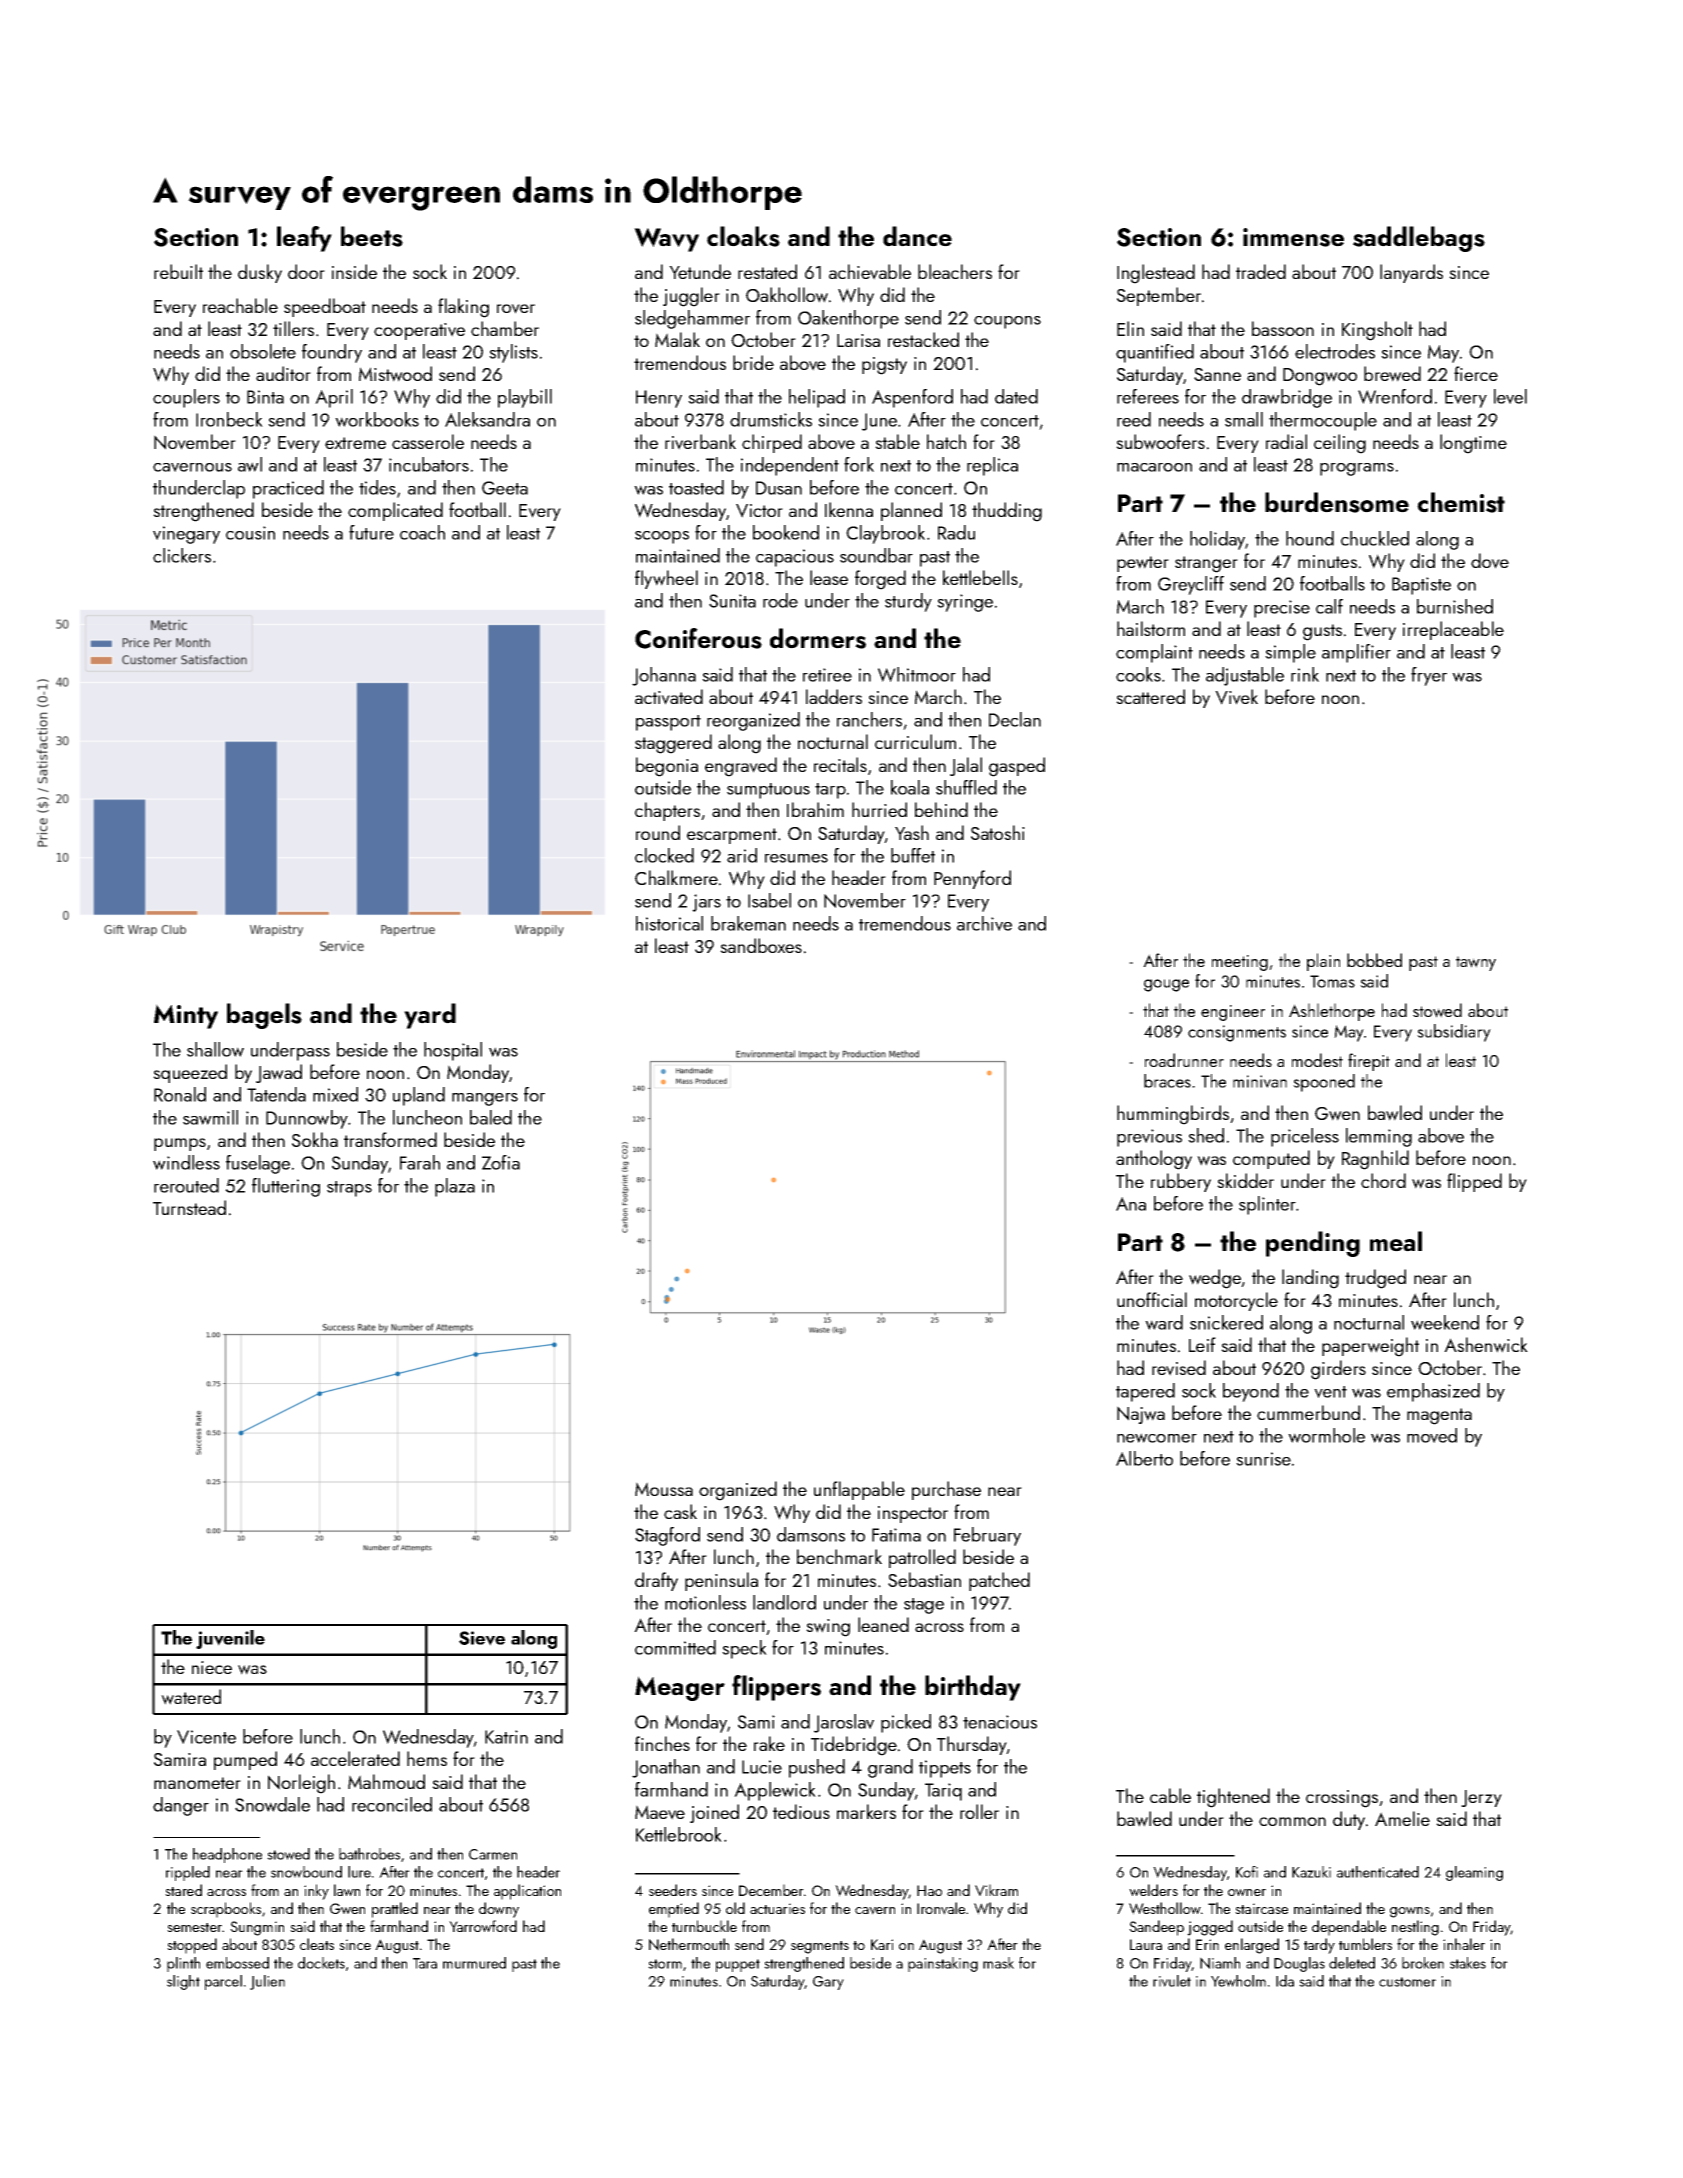 The width and height of the image is (1683, 2178). What do you see at coordinates (1342, 1799) in the image?
I see `crossings` at bounding box center [1342, 1799].
